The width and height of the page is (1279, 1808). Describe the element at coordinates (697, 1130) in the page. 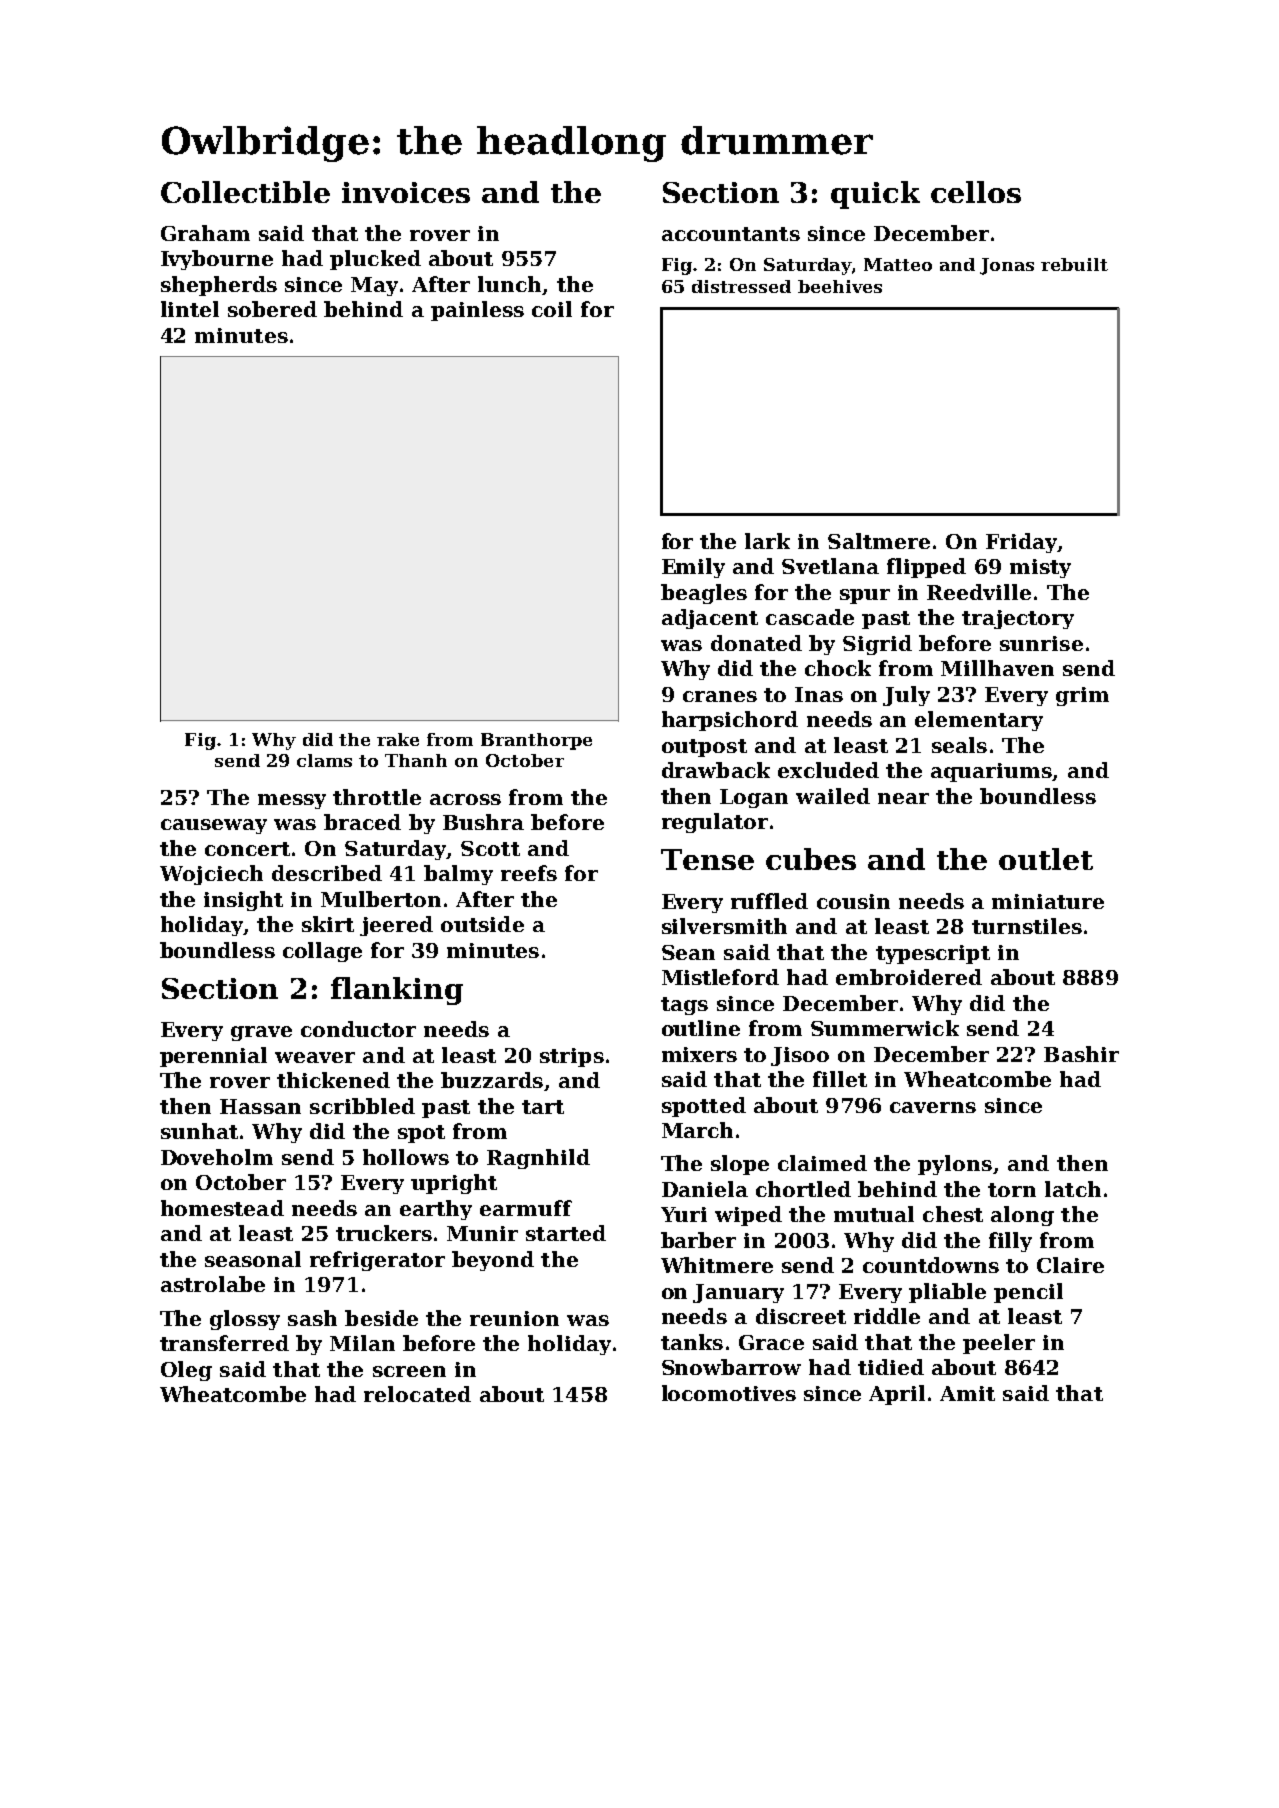

I see `March` at that location.
